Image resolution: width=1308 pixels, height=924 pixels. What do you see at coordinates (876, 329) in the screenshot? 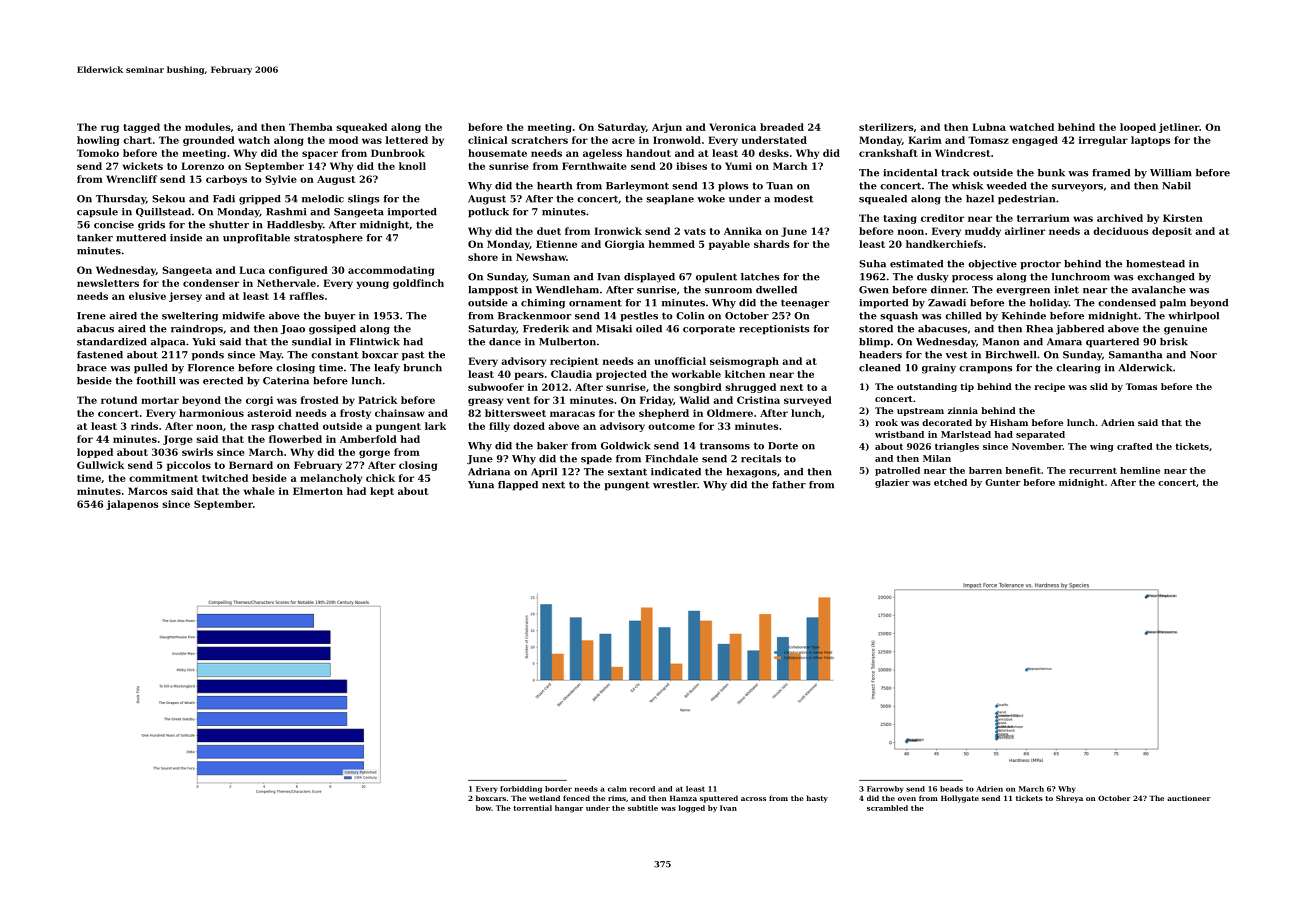
I see `stored` at bounding box center [876, 329].
